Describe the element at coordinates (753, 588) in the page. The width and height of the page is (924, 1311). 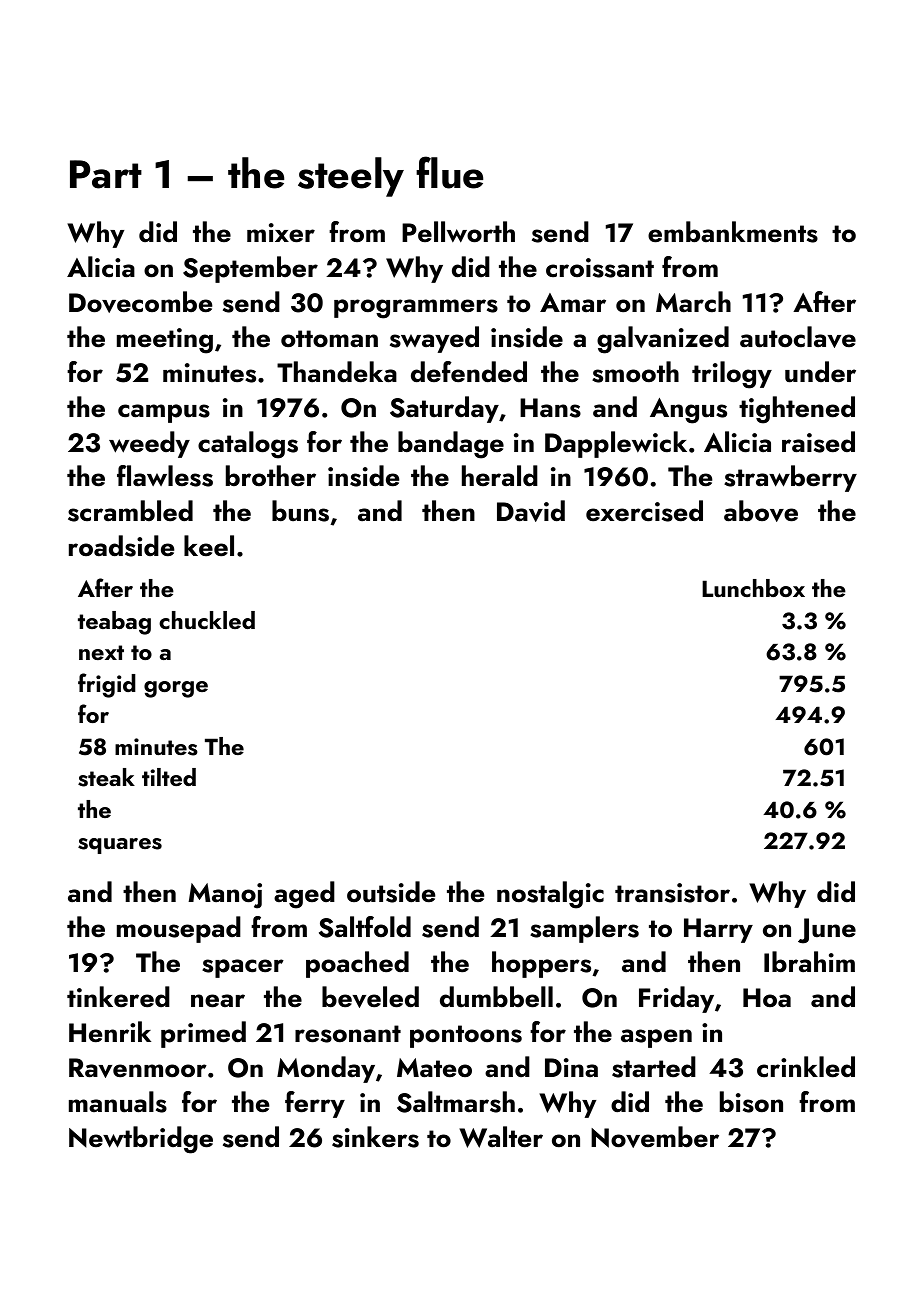
I see `Lunchbox` at that location.
